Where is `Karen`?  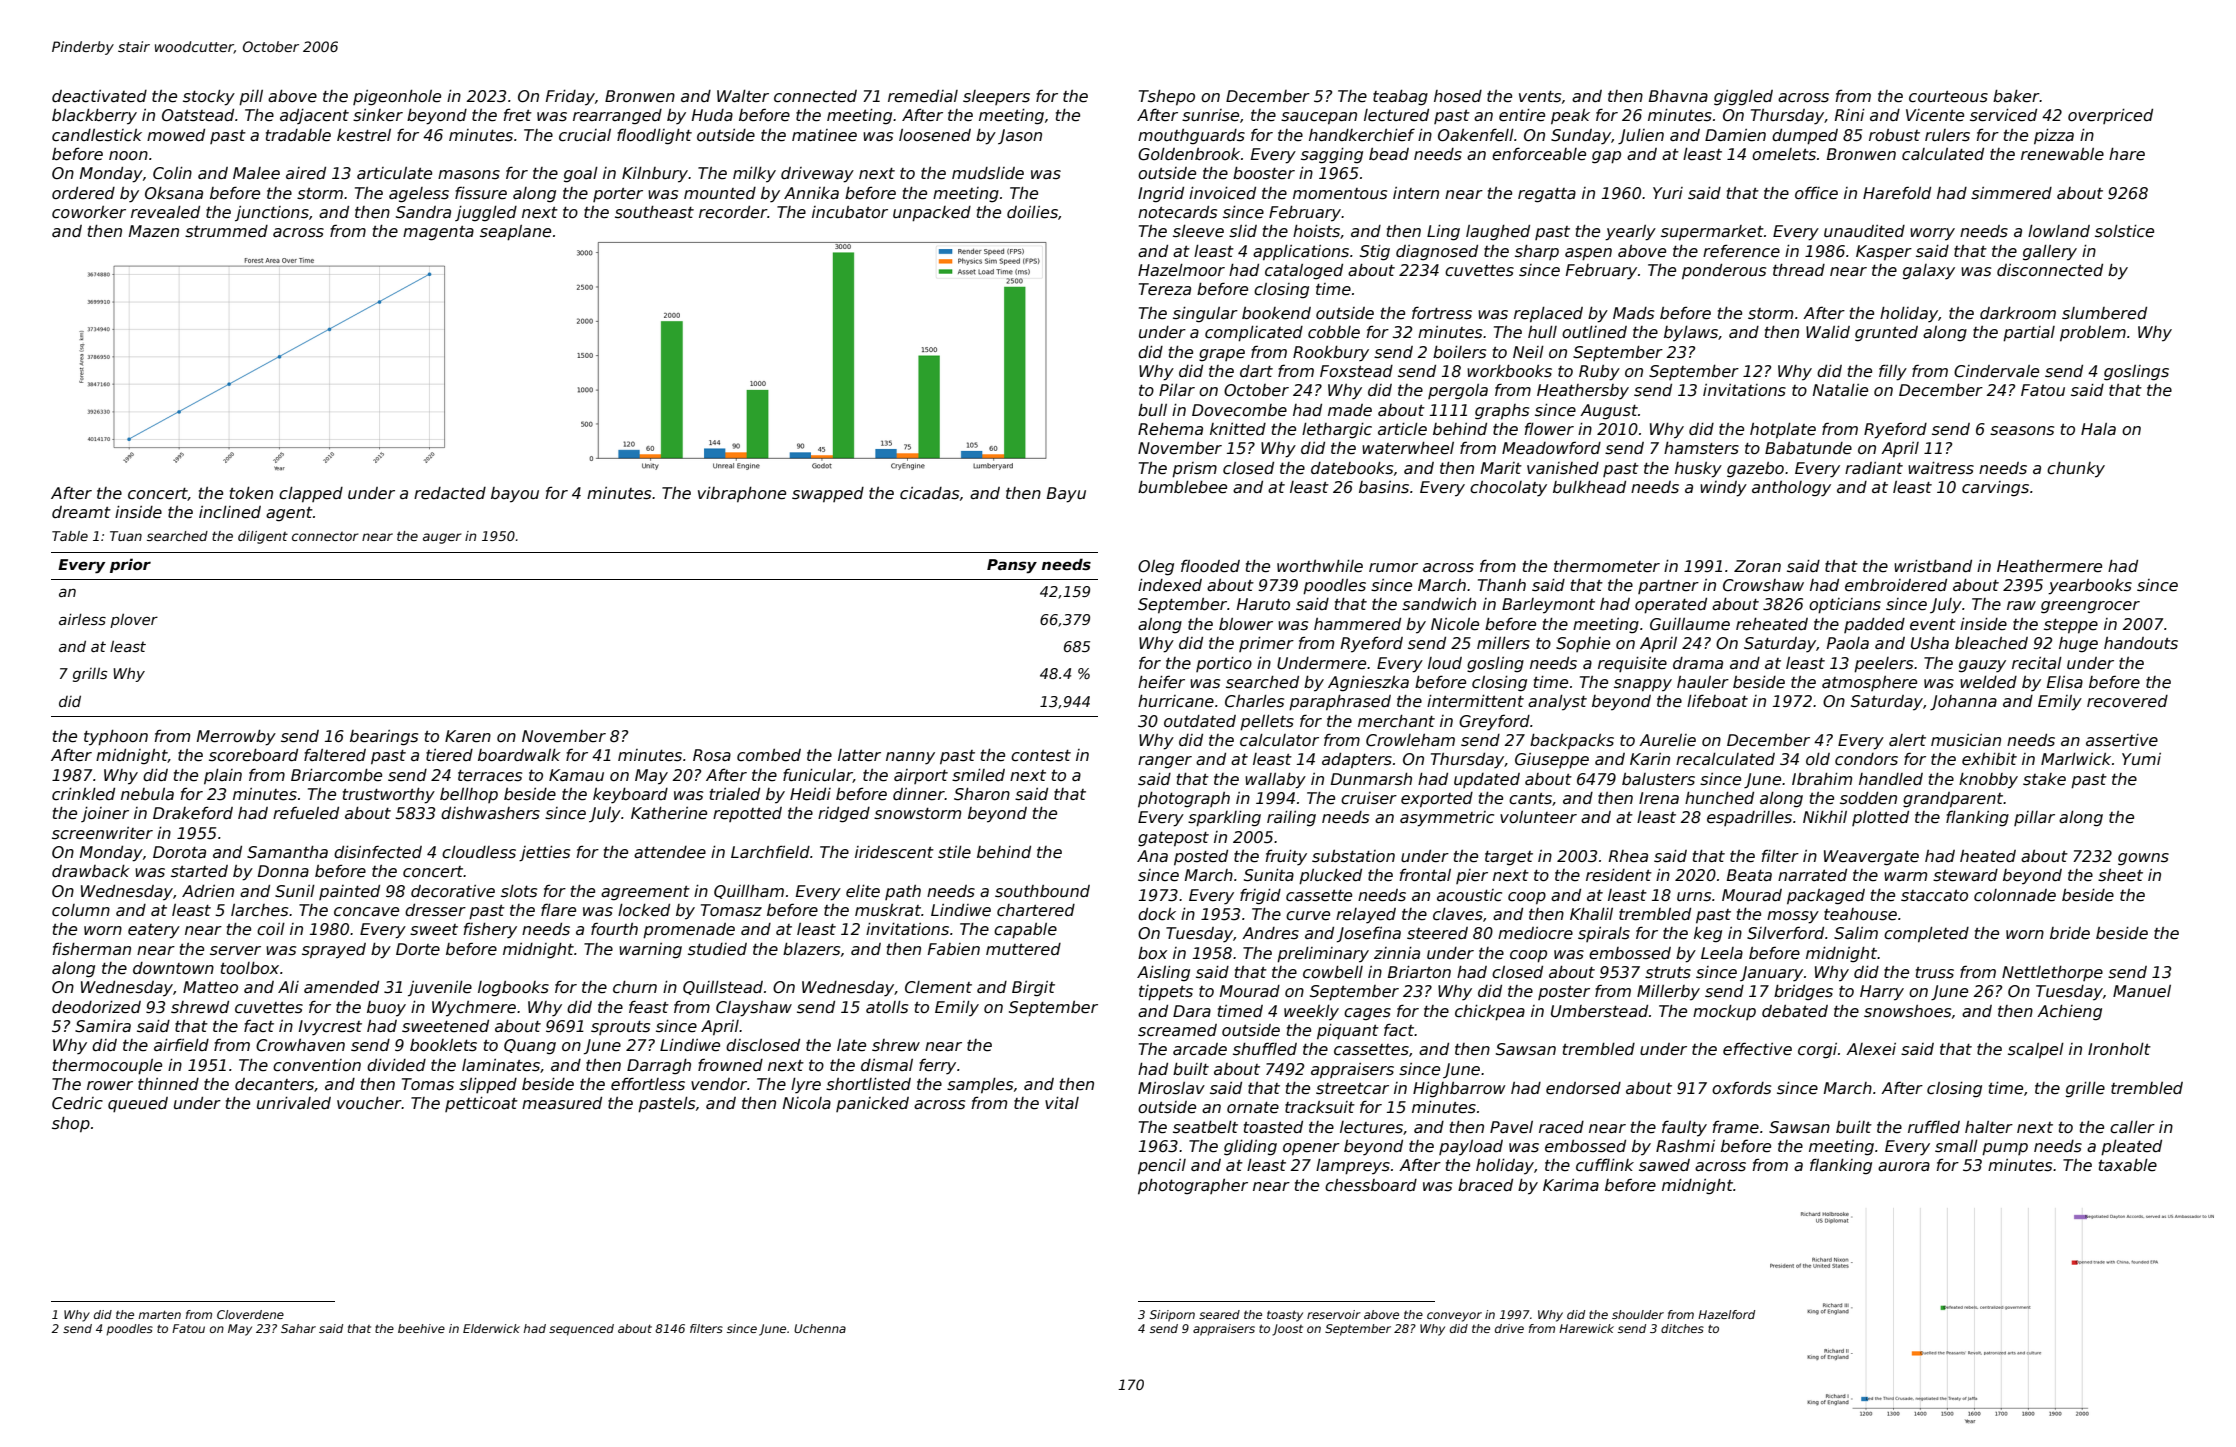 Karen is located at coordinates (468, 736).
